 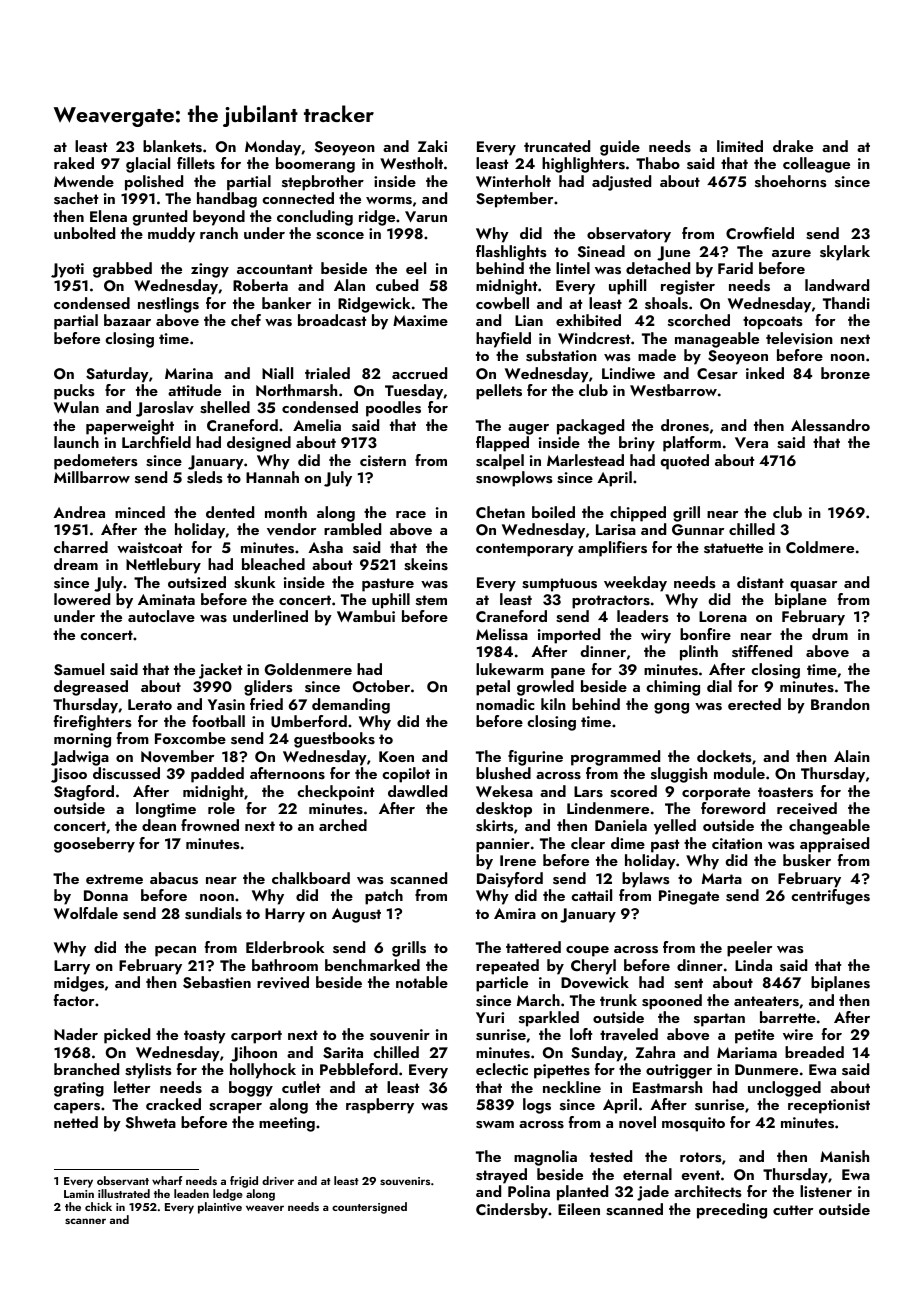 What do you see at coordinates (85, 1221) in the image?
I see `scanner` at bounding box center [85, 1221].
